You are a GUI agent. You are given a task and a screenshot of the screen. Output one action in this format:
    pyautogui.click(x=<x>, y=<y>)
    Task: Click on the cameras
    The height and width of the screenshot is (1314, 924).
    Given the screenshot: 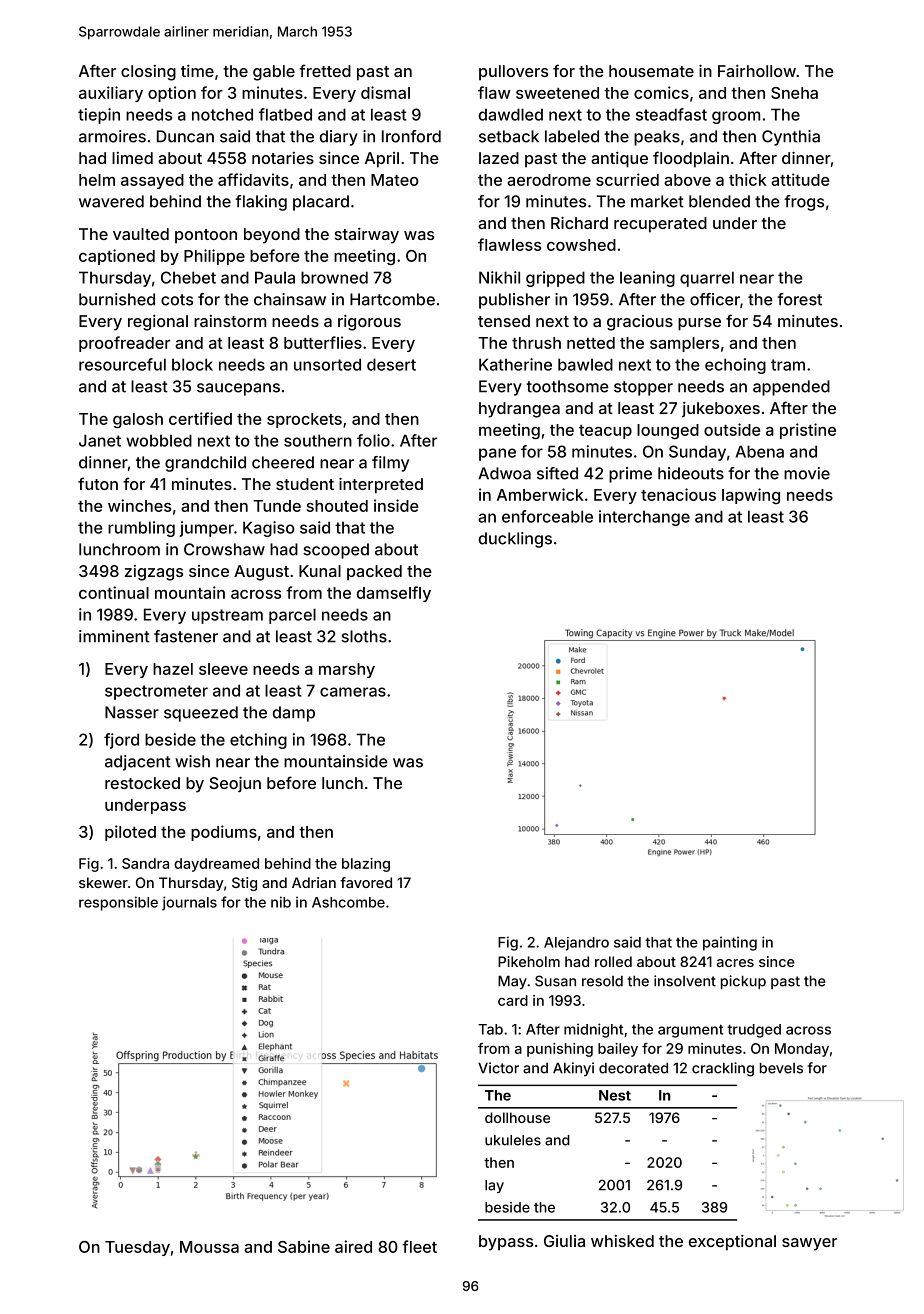 What is the action you would take?
    pyautogui.click(x=353, y=692)
